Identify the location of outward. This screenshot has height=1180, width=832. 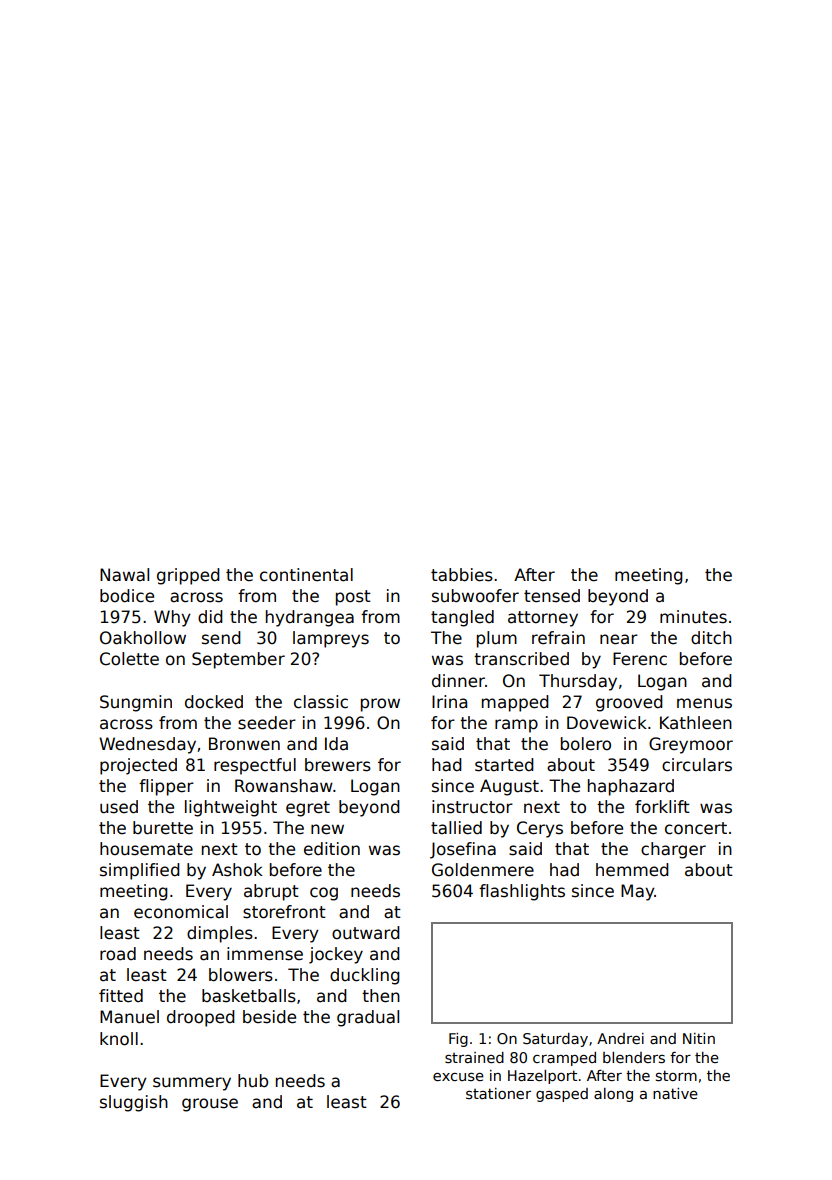
(366, 933).
